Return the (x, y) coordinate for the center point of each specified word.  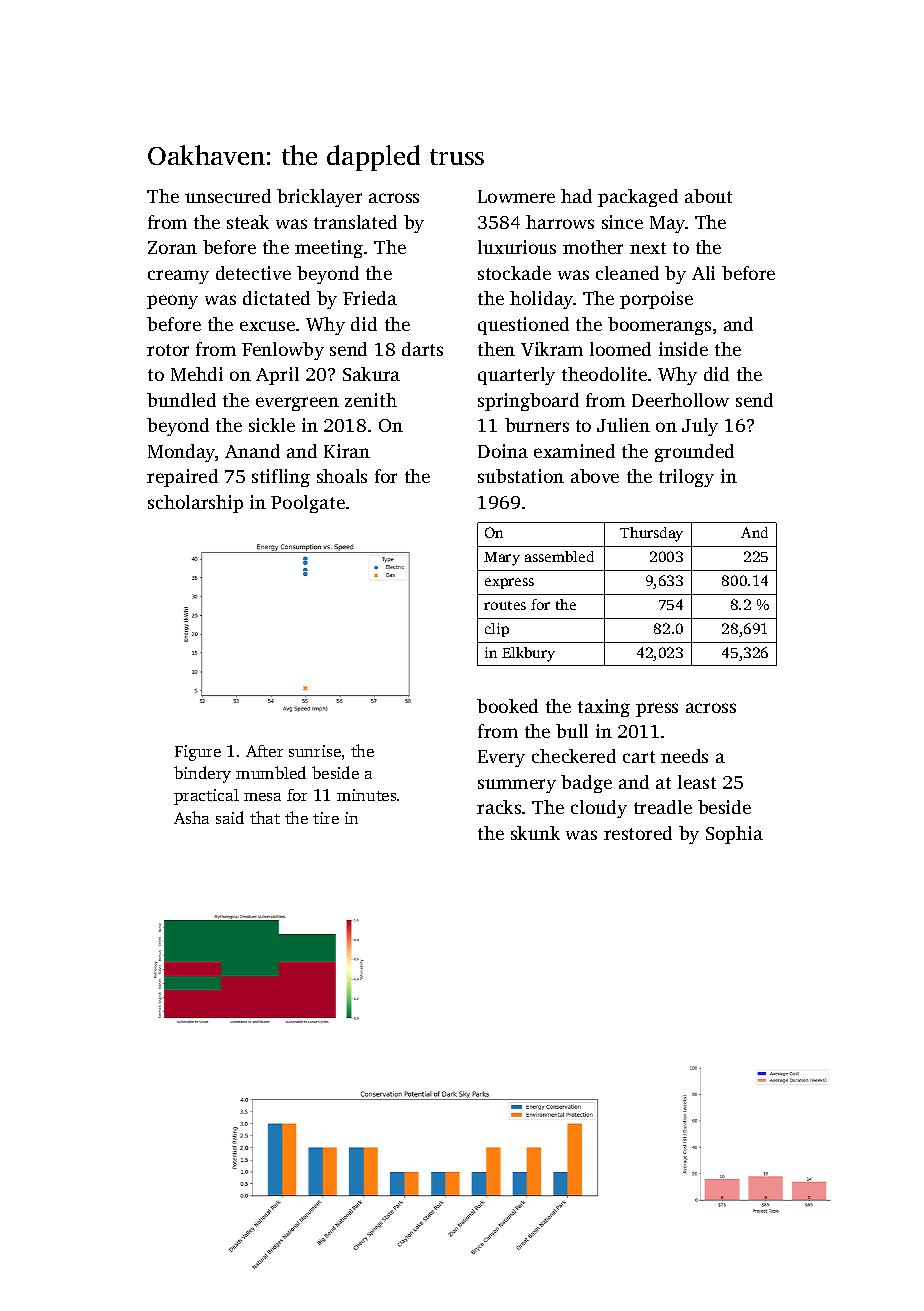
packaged (638, 198)
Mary (502, 559)
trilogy (686, 478)
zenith (371, 400)
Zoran (172, 247)
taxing (604, 708)
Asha (191, 817)
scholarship (195, 504)
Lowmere (516, 196)
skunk (535, 833)
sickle (272, 425)
